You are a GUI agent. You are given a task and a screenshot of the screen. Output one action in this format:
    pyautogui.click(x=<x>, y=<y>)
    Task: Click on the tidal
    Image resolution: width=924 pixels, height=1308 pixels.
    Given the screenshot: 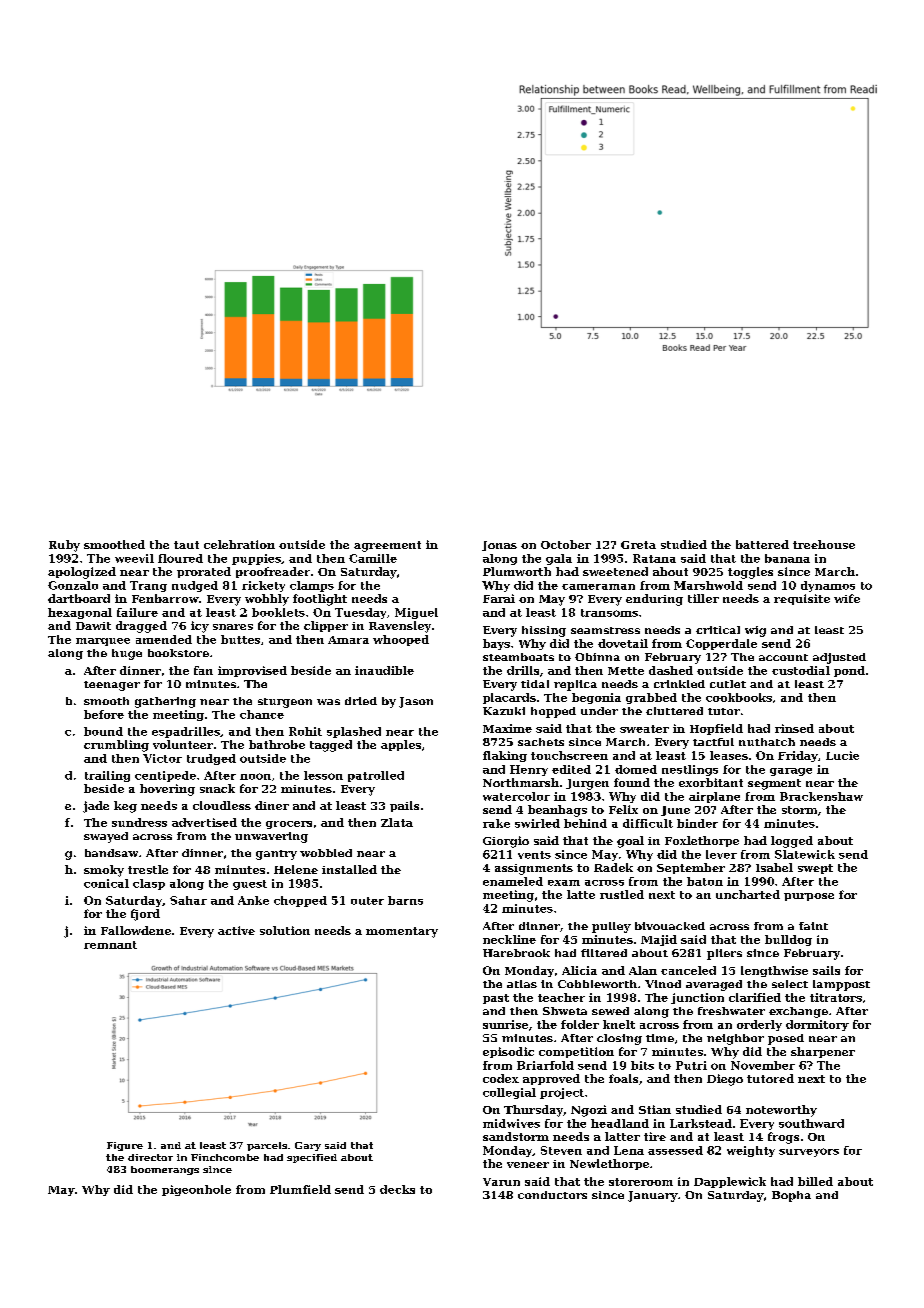 What is the action you would take?
    pyautogui.click(x=535, y=684)
